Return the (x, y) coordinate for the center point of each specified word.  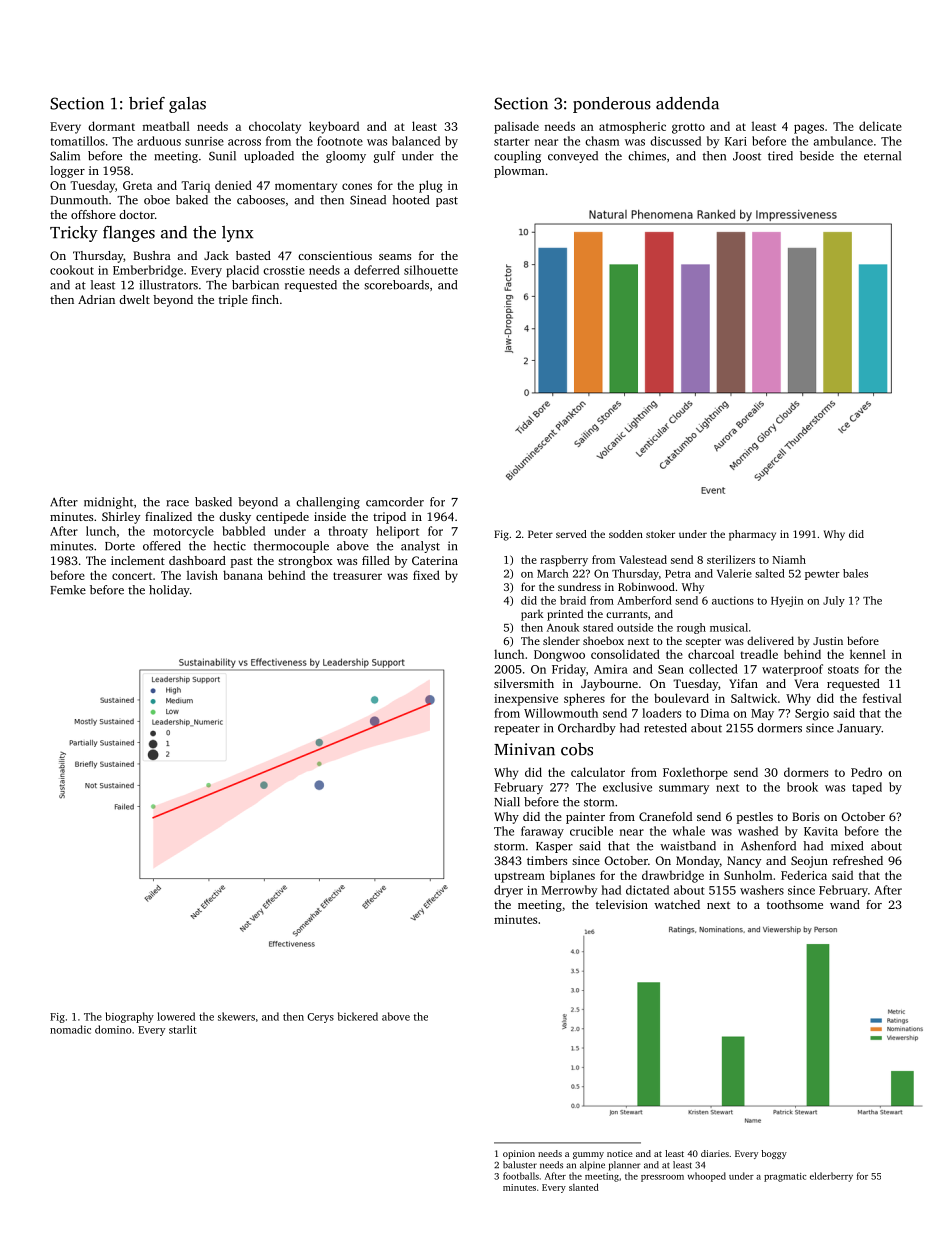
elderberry (831, 1177)
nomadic (70, 1029)
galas (187, 105)
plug (431, 186)
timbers (547, 860)
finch (265, 299)
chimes (647, 156)
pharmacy (752, 535)
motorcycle (183, 532)
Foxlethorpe (695, 773)
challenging (328, 503)
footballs (521, 1176)
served (571, 534)
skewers (236, 1016)
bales (855, 573)
